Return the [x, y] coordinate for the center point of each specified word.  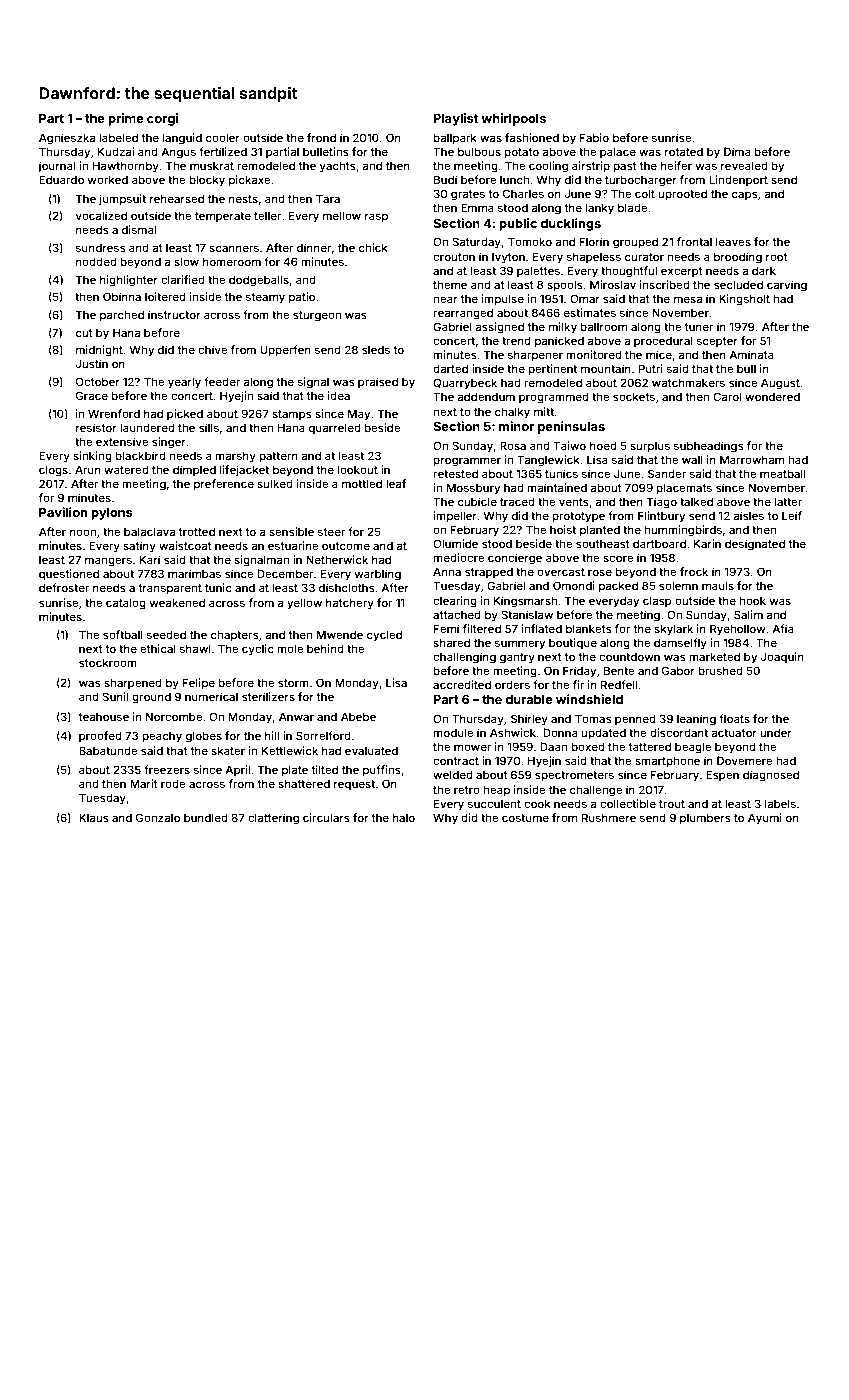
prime [126, 119]
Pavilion [63, 512]
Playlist [456, 119]
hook [752, 600]
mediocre [459, 557]
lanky [599, 209]
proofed [100, 737]
